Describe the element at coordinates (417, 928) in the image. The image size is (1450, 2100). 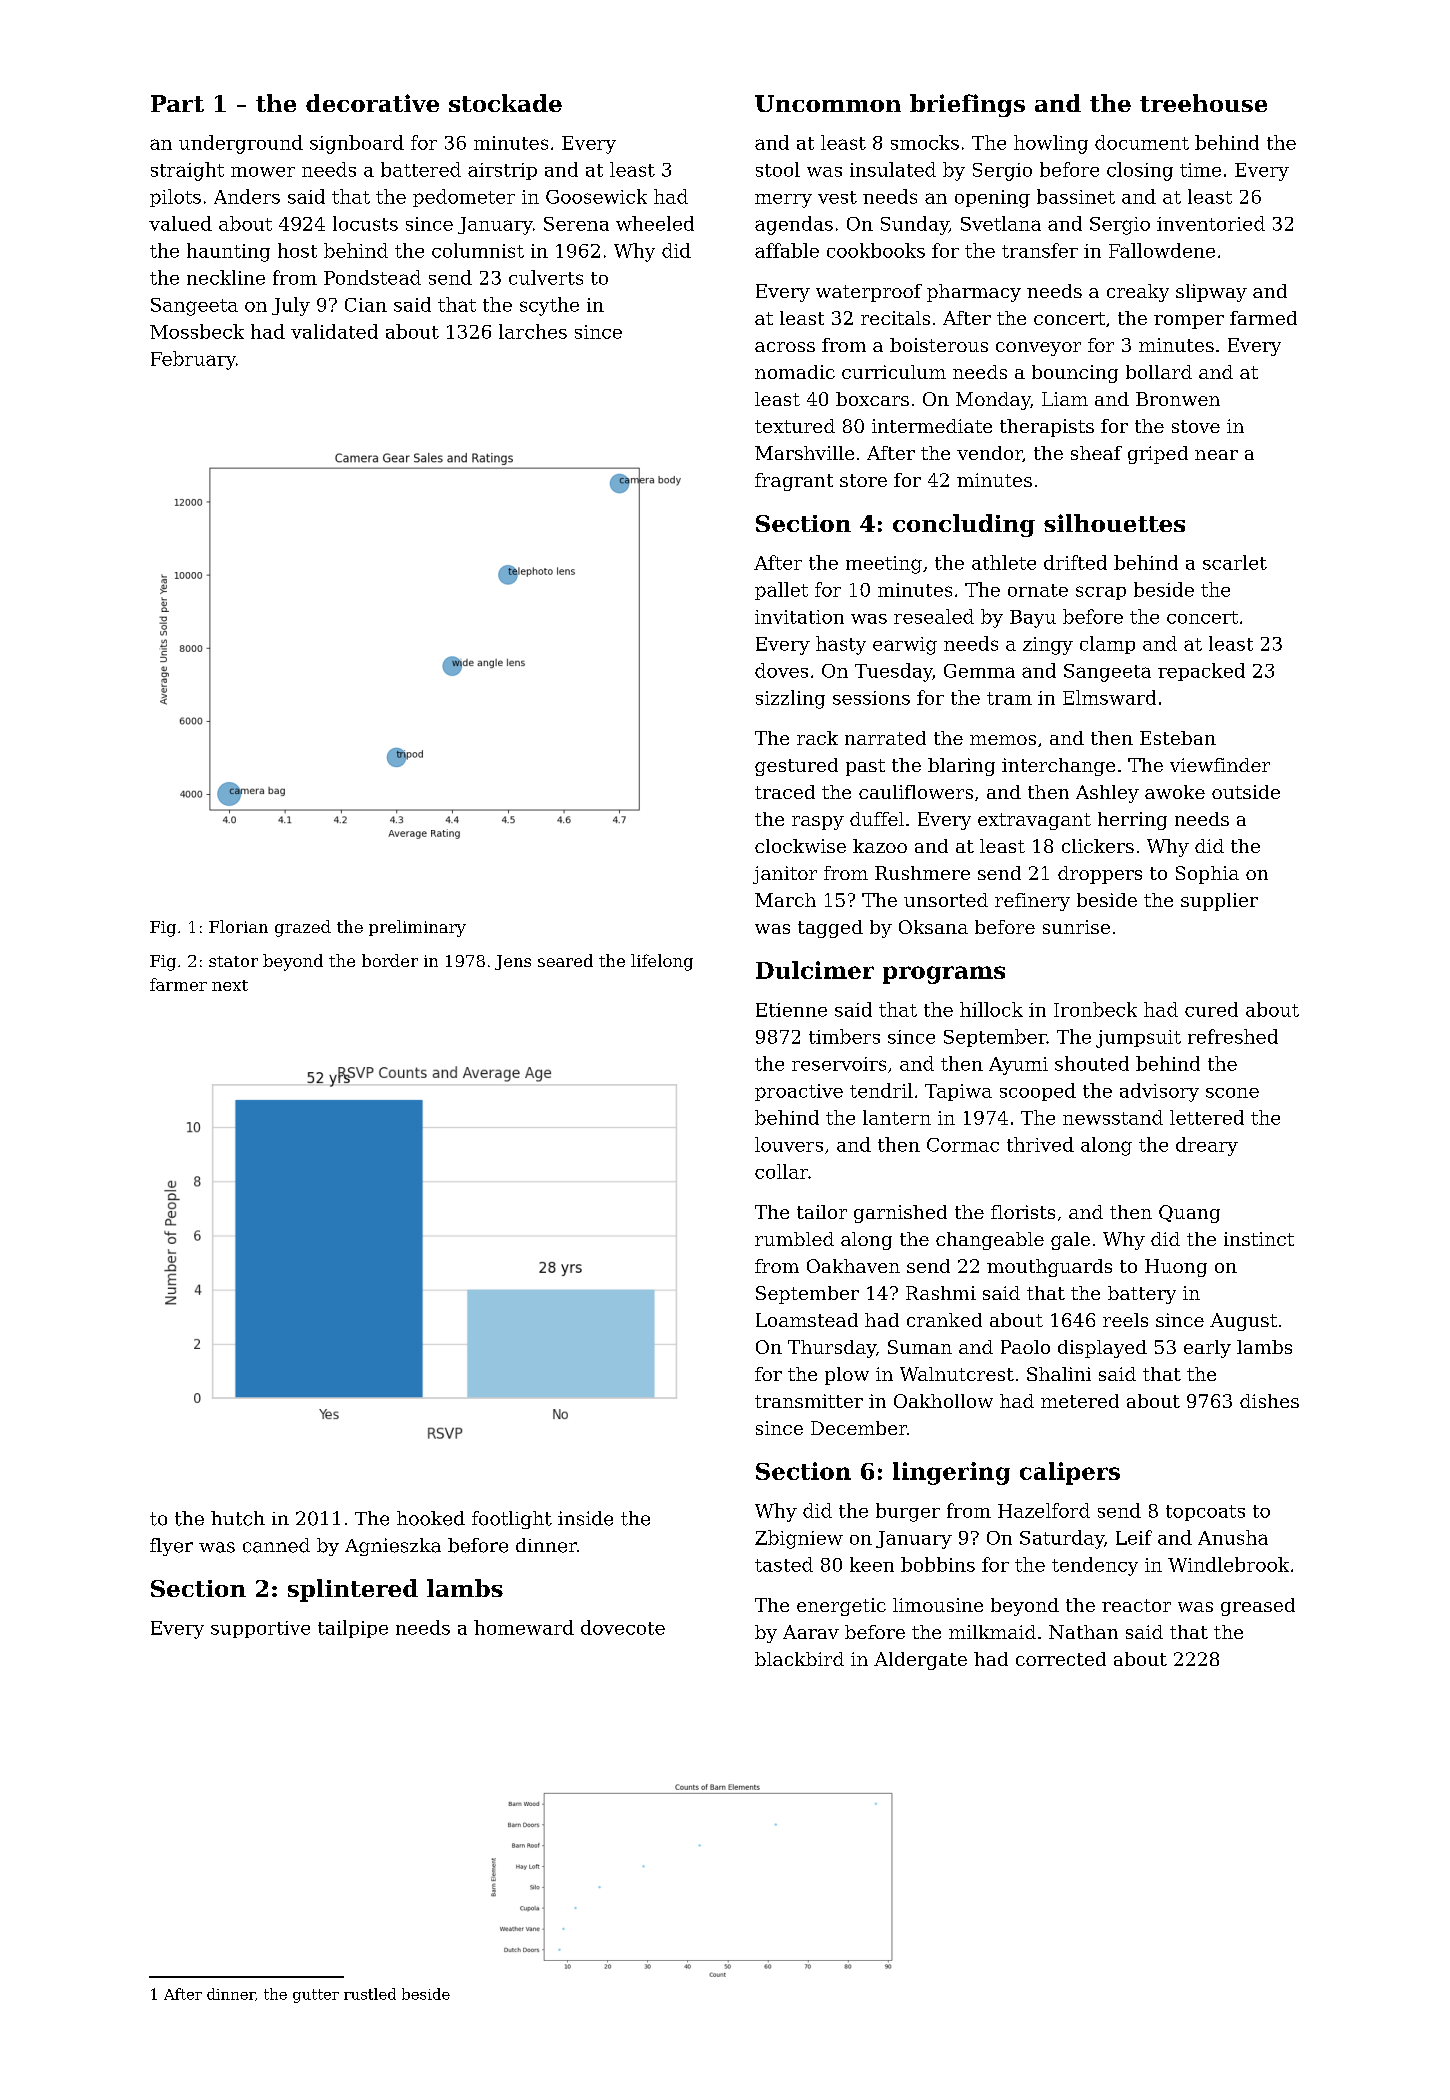
I see `preliminary` at that location.
